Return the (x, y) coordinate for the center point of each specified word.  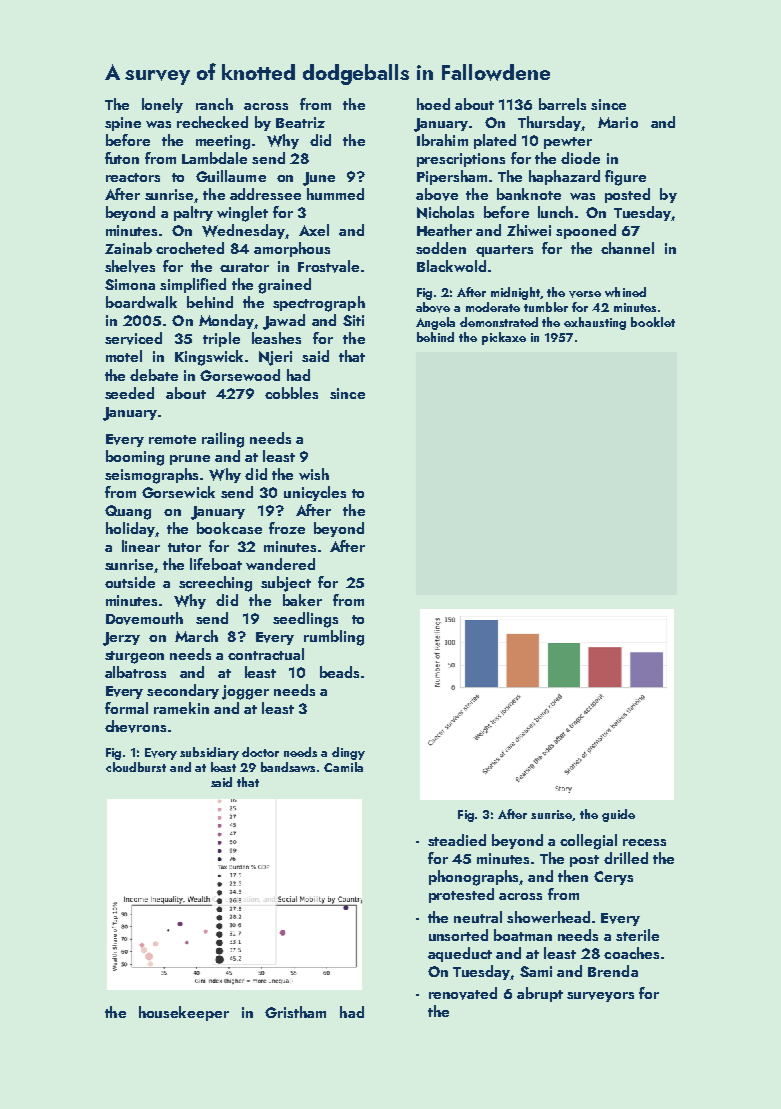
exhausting (595, 323)
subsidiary (209, 753)
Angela (435, 323)
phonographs (474, 878)
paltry (193, 213)
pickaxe (504, 338)
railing (223, 440)
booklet (653, 322)
